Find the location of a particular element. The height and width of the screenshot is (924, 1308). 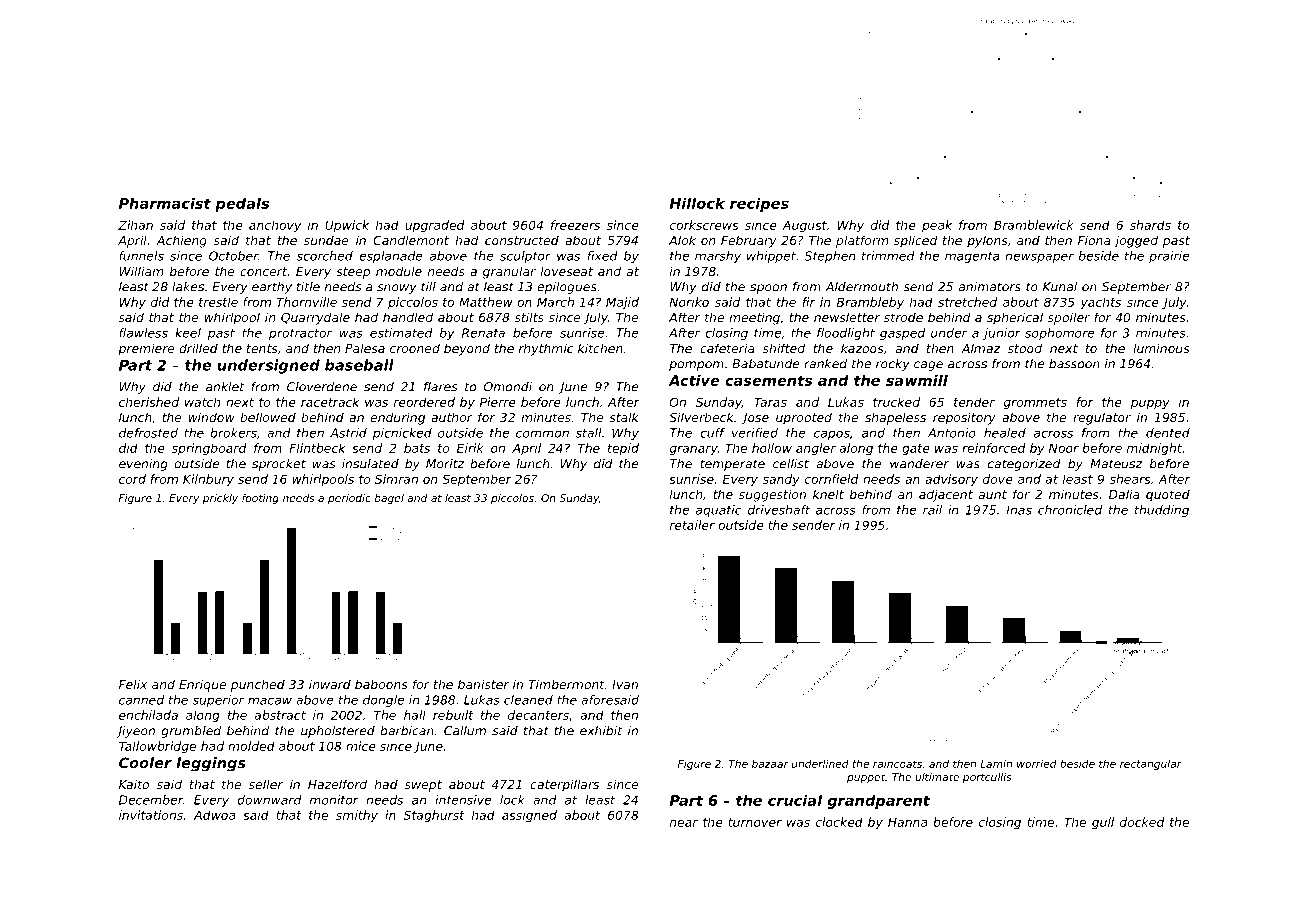

Lamin is located at coordinates (996, 763).
